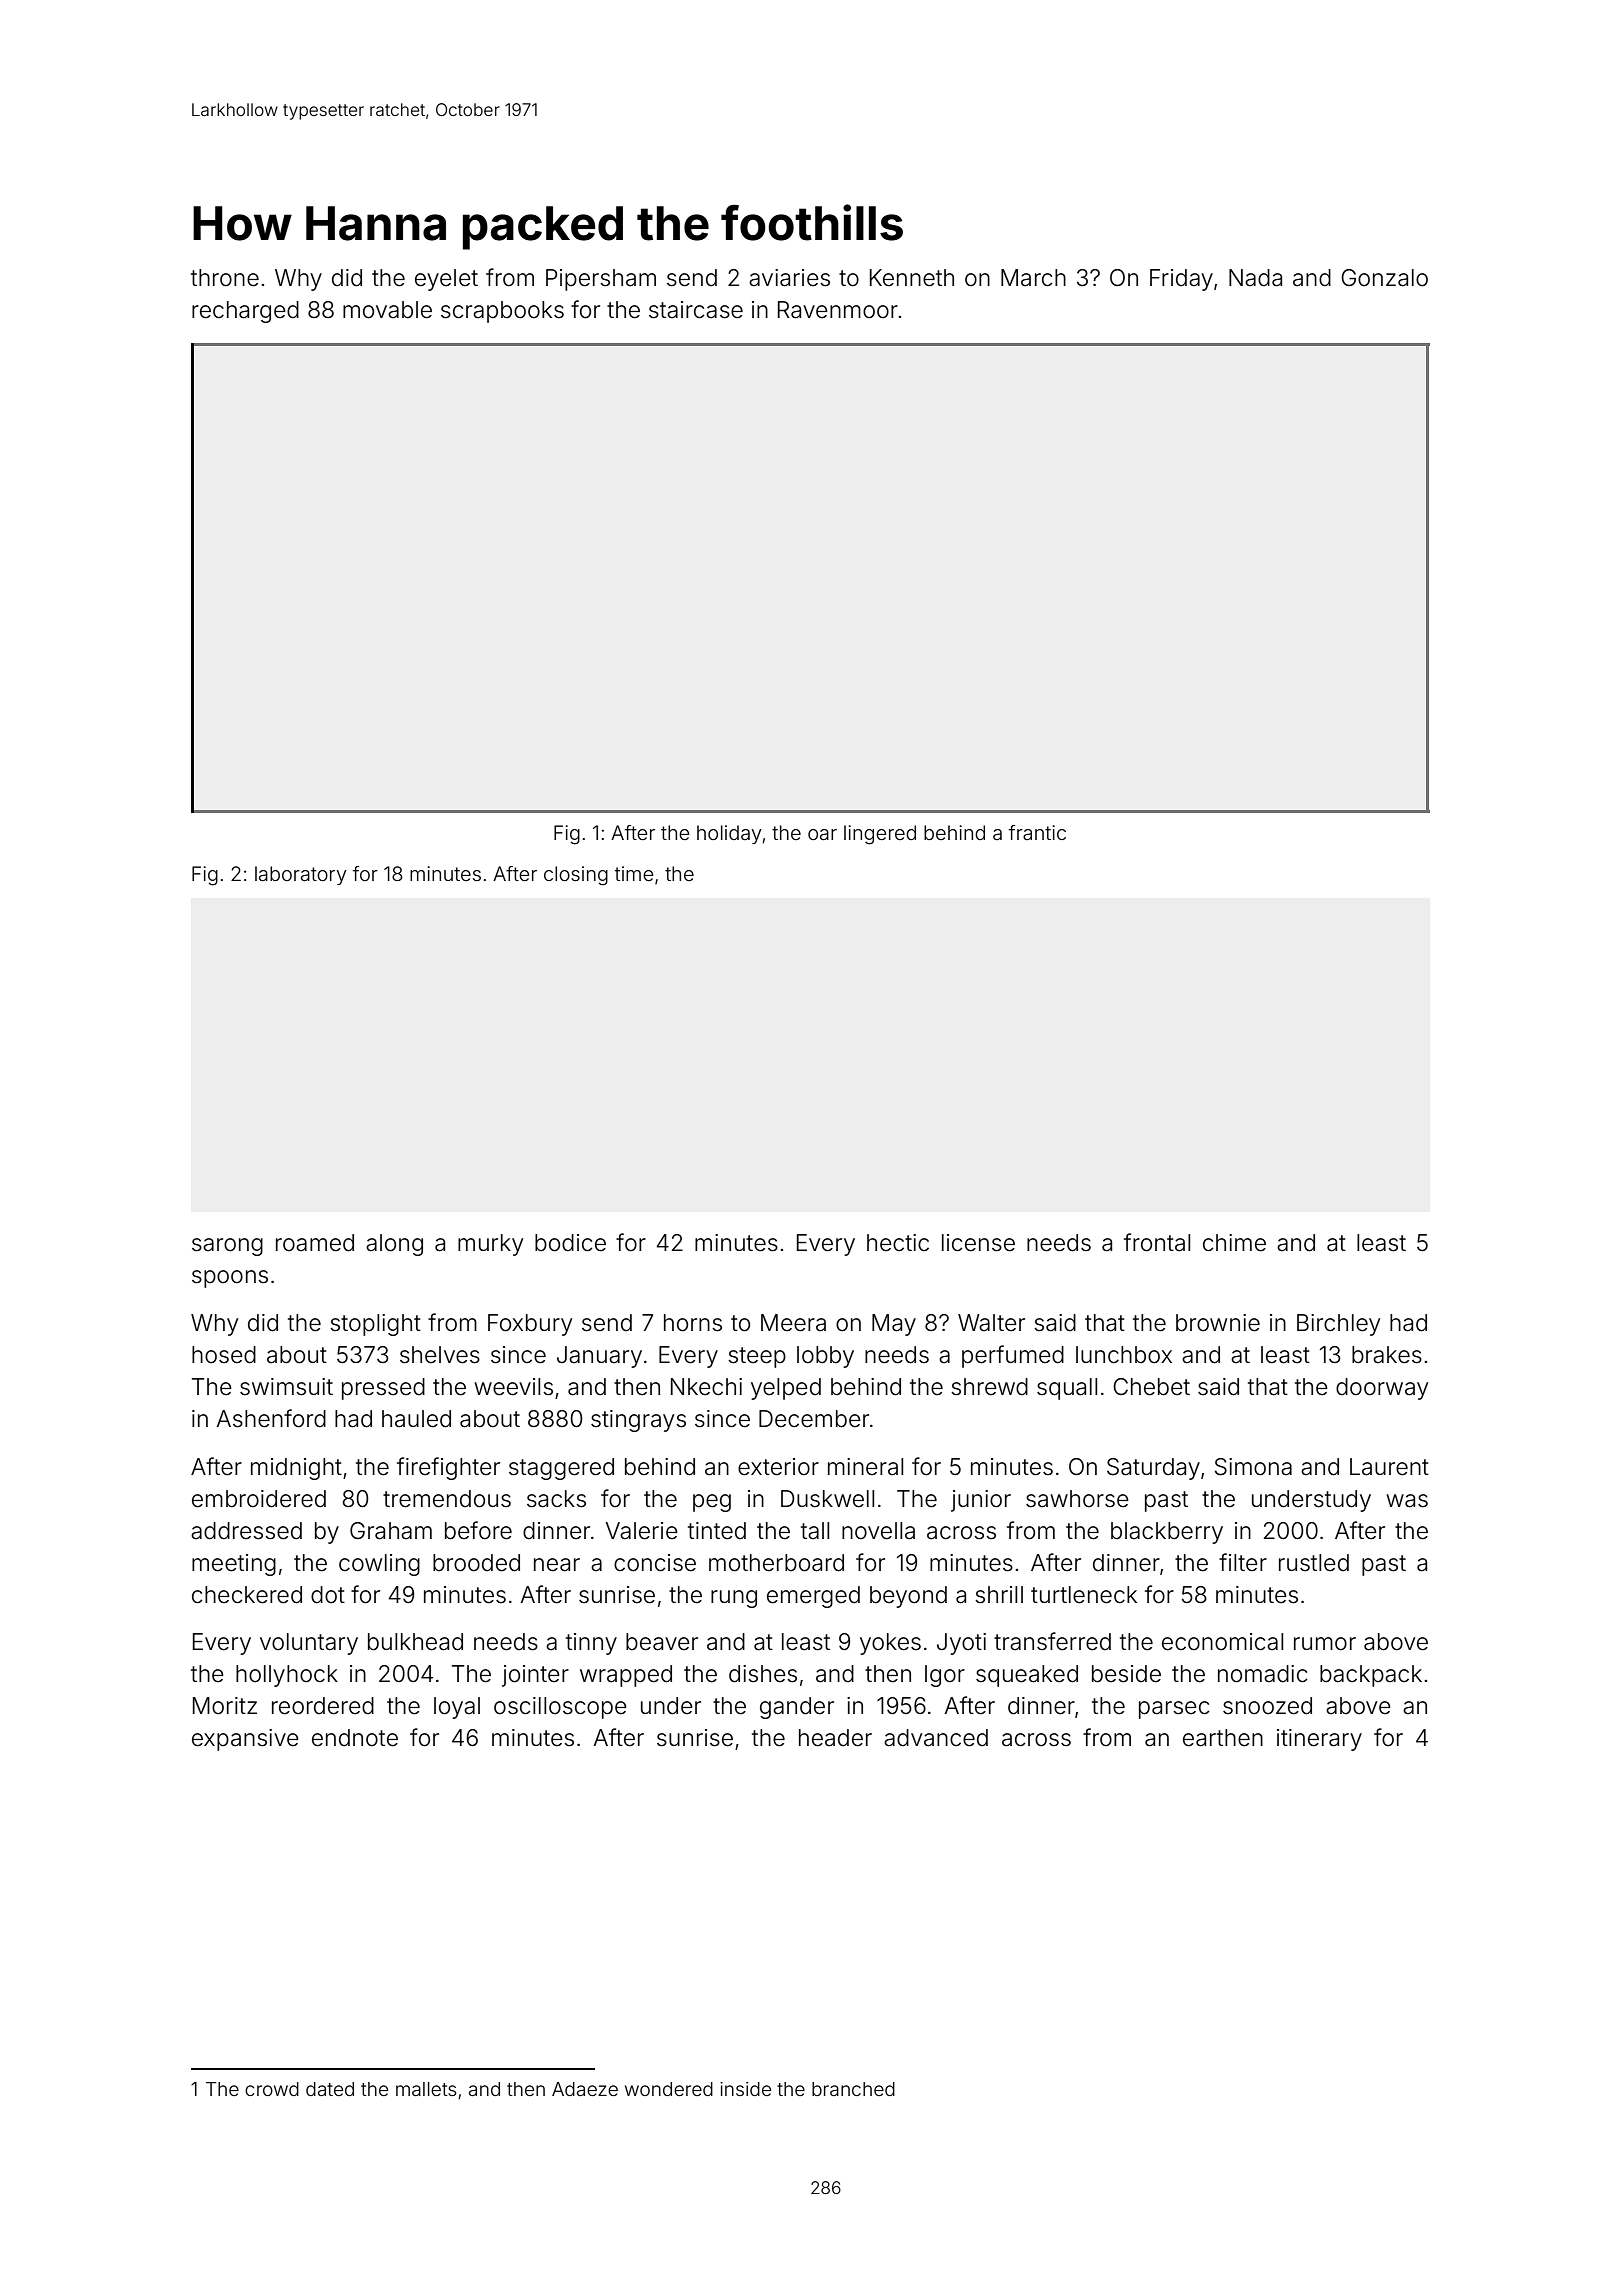  I want to click on dated, so click(330, 2089).
